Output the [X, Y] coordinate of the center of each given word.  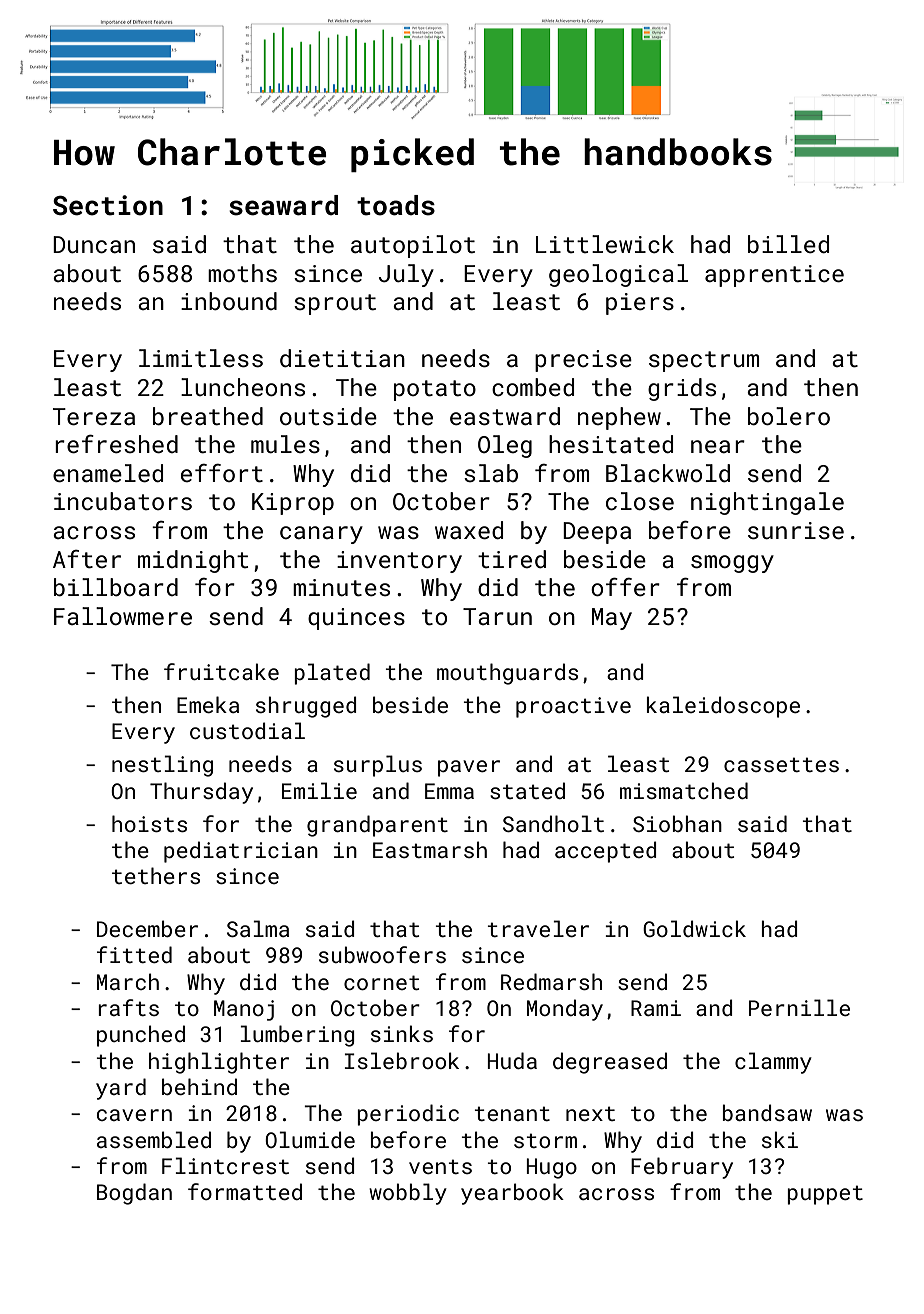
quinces [356, 619]
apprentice [774, 276]
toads [396, 205]
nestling [162, 766]
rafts [128, 1007]
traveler [538, 928]
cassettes [781, 764]
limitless [201, 358]
